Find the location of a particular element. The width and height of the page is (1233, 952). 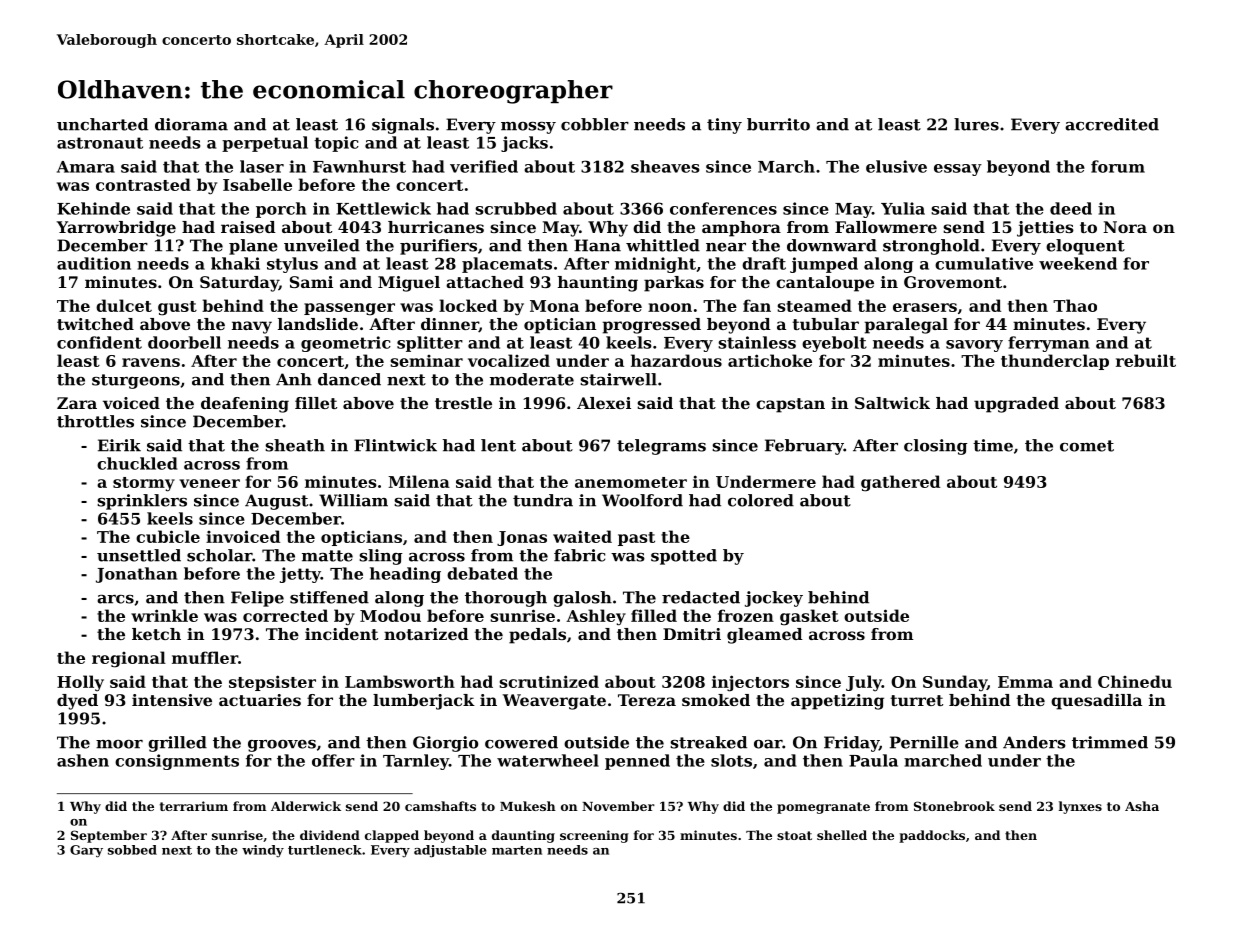

intensive is located at coordinates (172, 700).
